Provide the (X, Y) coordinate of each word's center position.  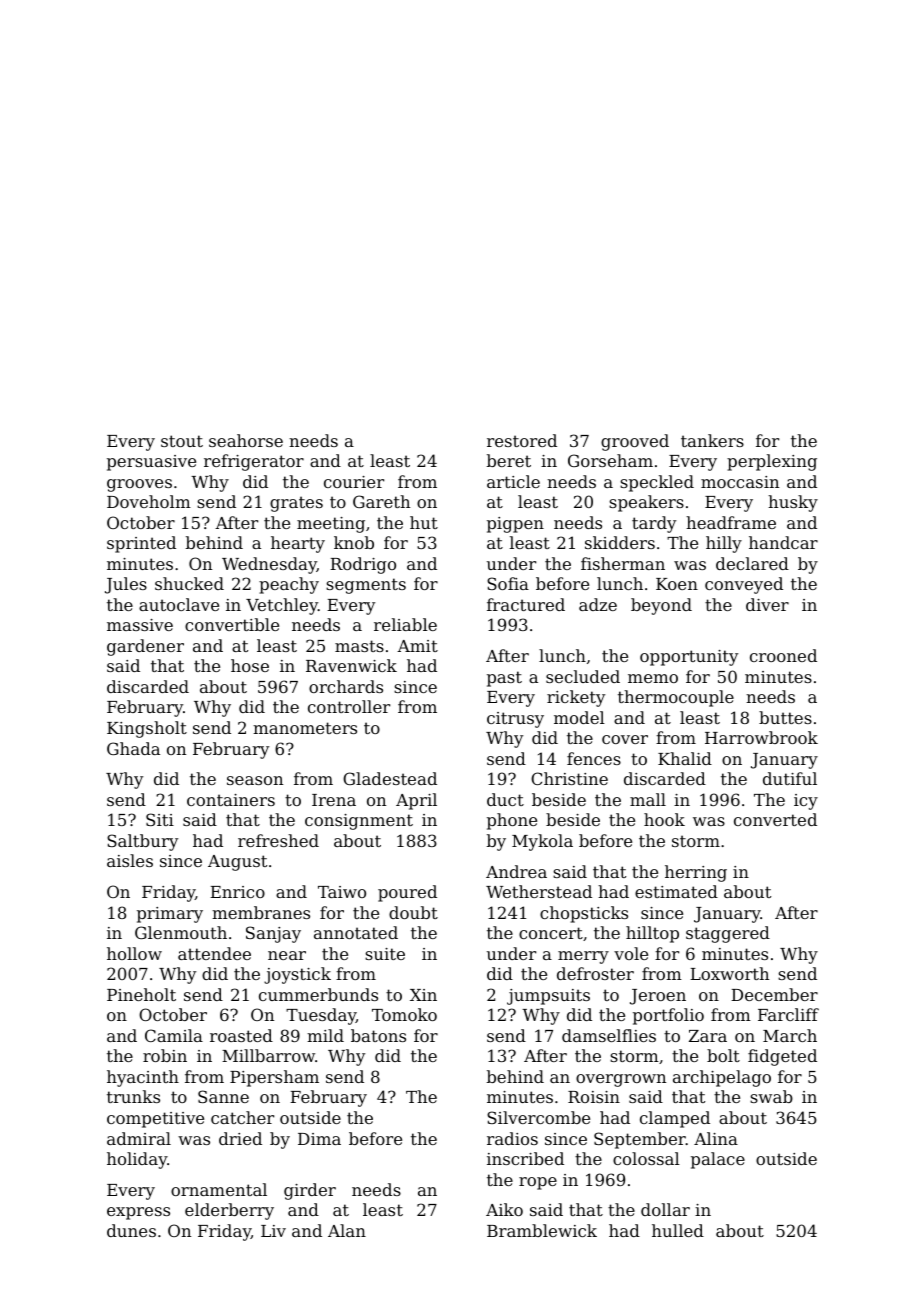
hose (250, 665)
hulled (678, 1230)
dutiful (790, 778)
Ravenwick (351, 665)
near (287, 955)
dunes (131, 1230)
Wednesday (269, 565)
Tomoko (404, 1014)
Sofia (508, 583)
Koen (677, 584)
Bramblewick (542, 1230)
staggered (728, 934)
